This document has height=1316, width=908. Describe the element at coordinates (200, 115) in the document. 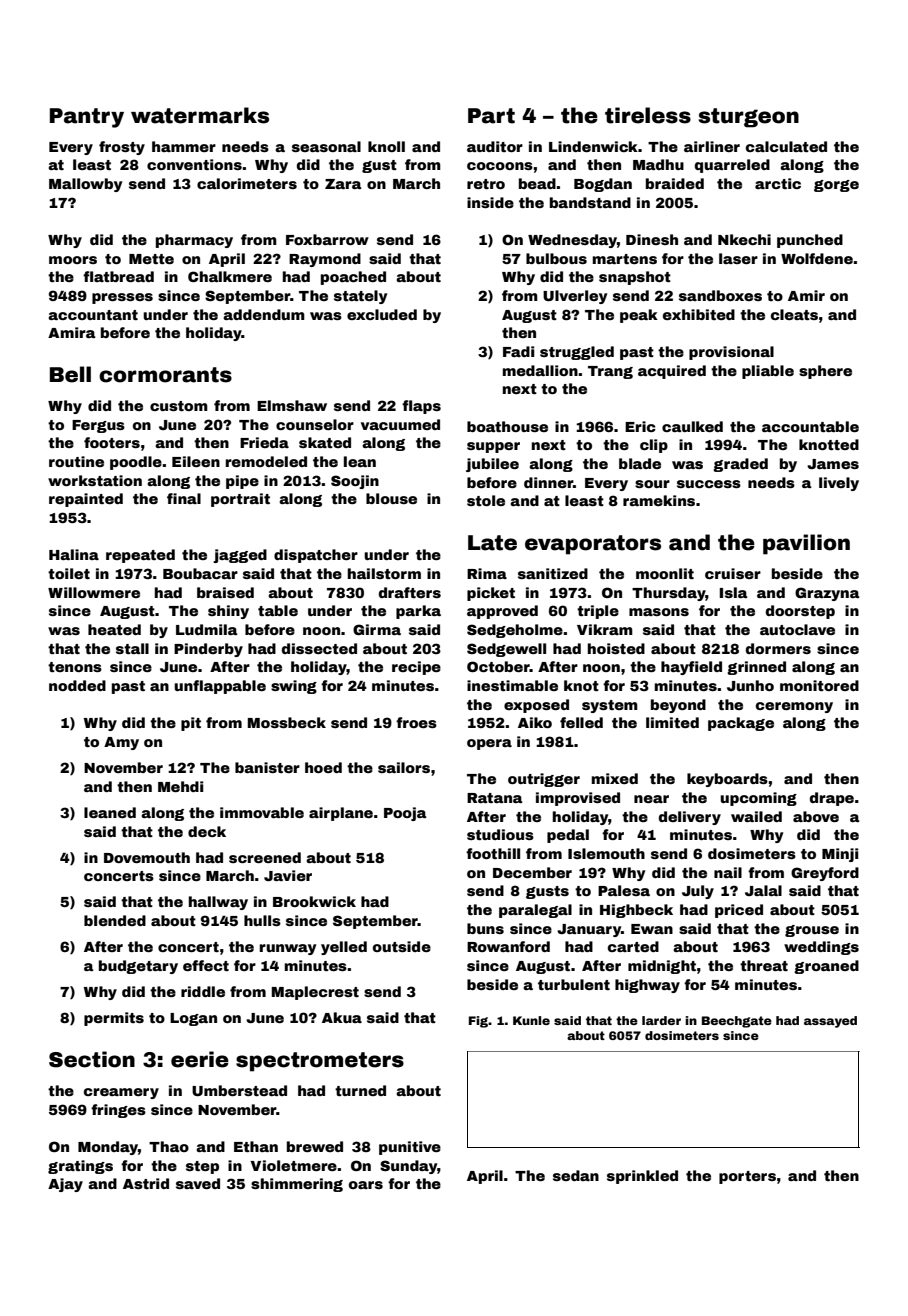

I see `watermarks` at that location.
